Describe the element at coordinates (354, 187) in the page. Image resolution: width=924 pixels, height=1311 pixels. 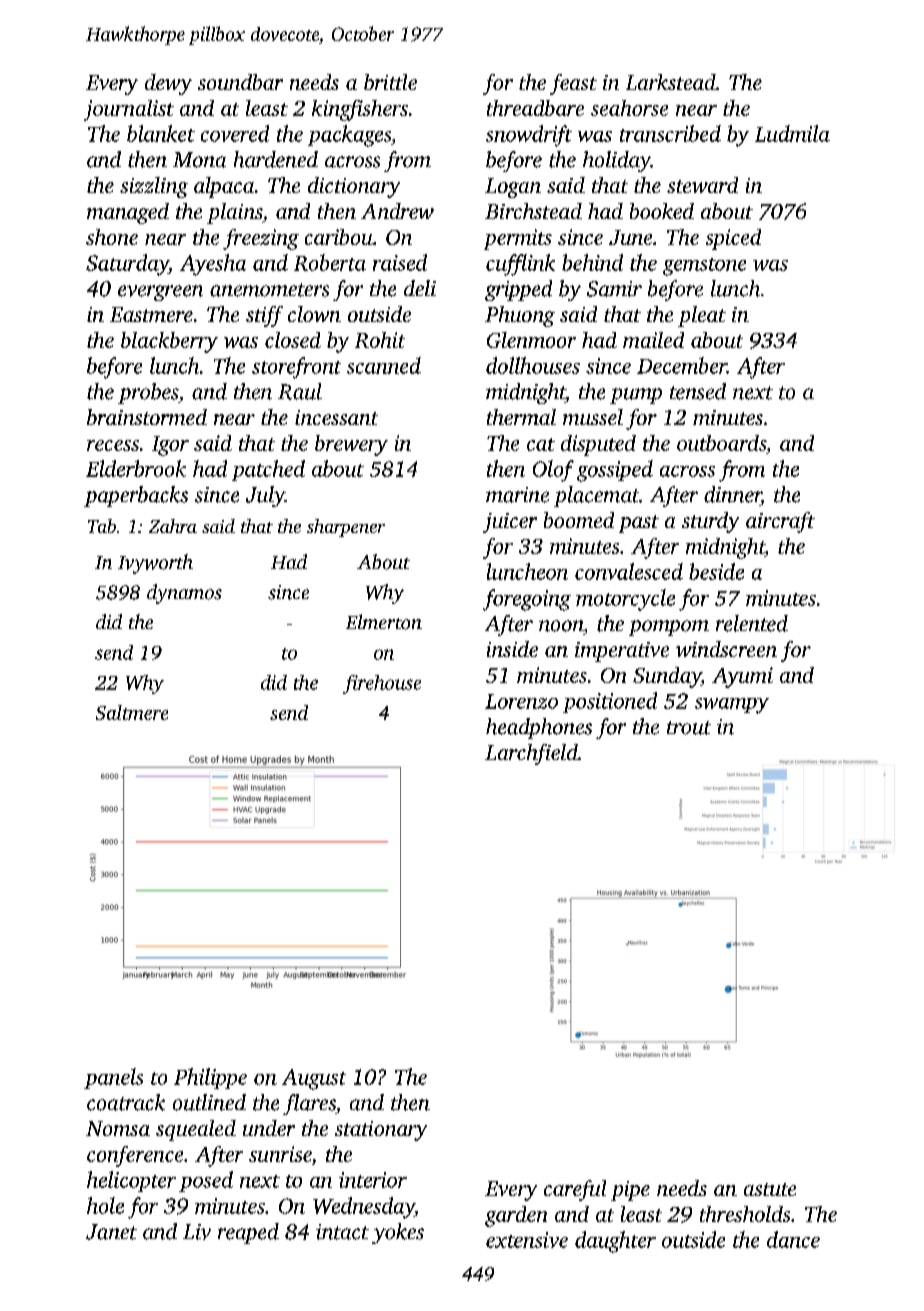
I see `dictionary` at that location.
